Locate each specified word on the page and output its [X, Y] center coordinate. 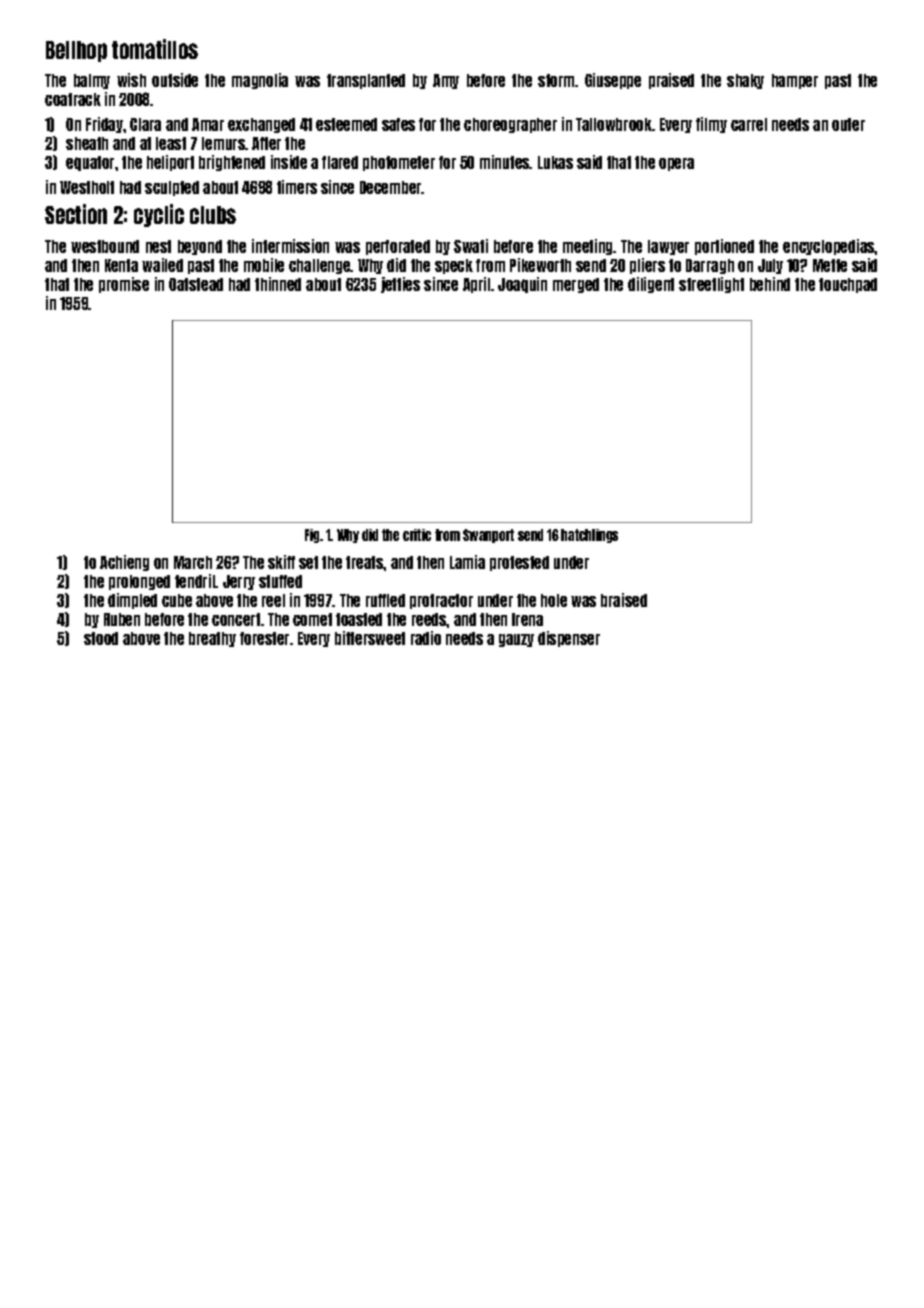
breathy [212, 639]
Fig [312, 536]
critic [417, 535]
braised [624, 600]
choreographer [510, 125]
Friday [105, 125]
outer [848, 124]
